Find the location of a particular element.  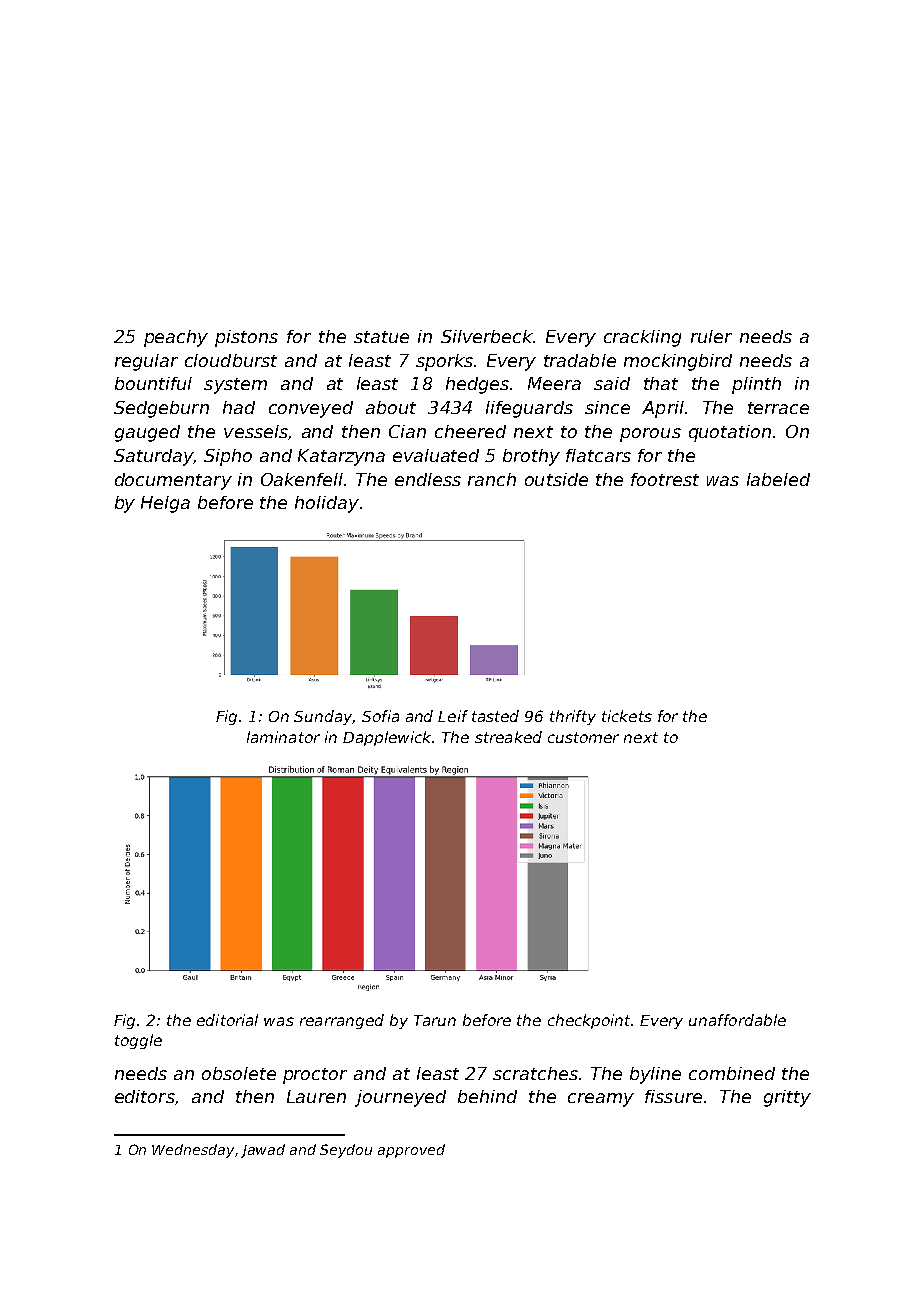

pistons is located at coordinates (246, 338).
